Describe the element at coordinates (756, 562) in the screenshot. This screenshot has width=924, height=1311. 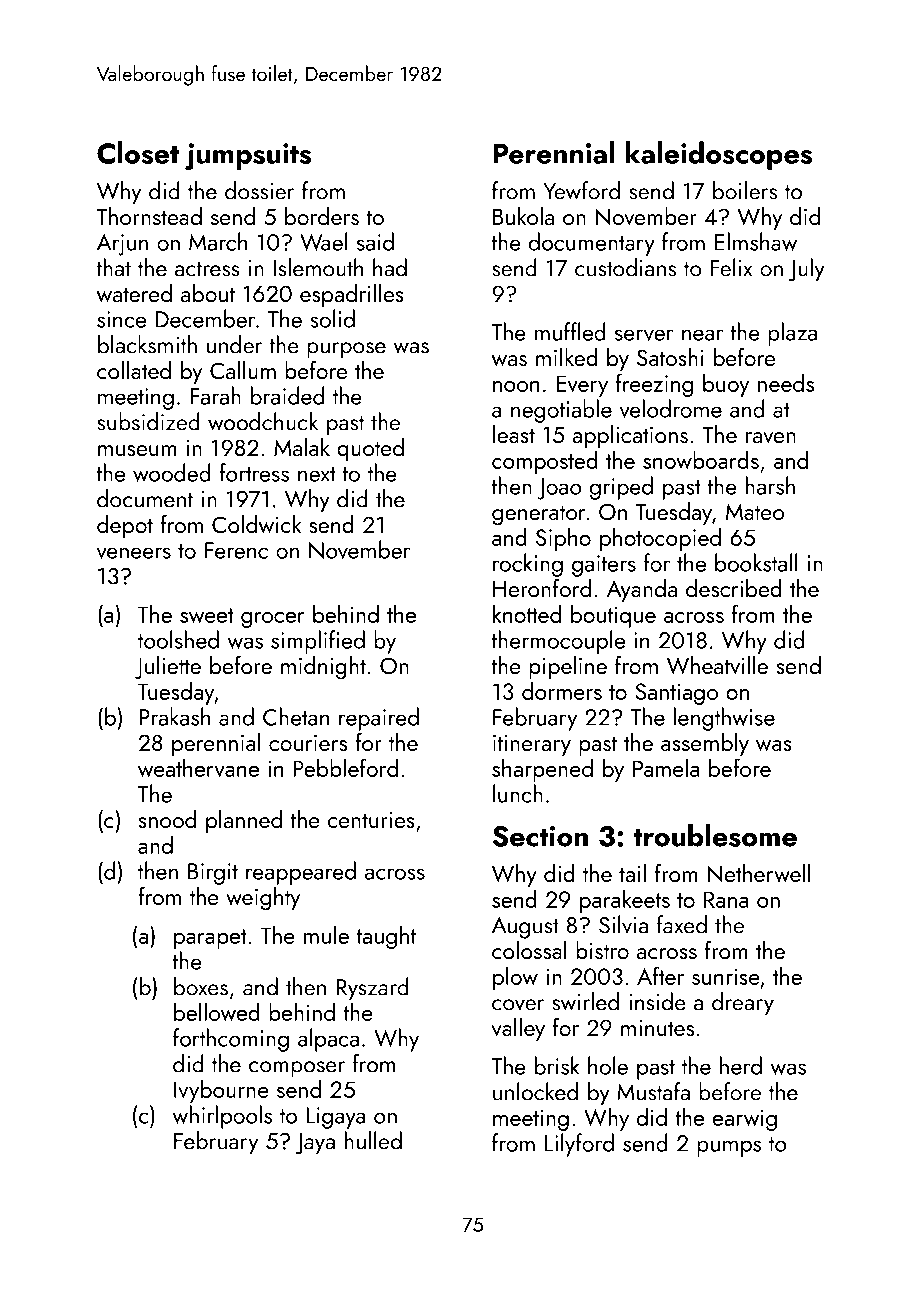
I see `bookstall` at that location.
